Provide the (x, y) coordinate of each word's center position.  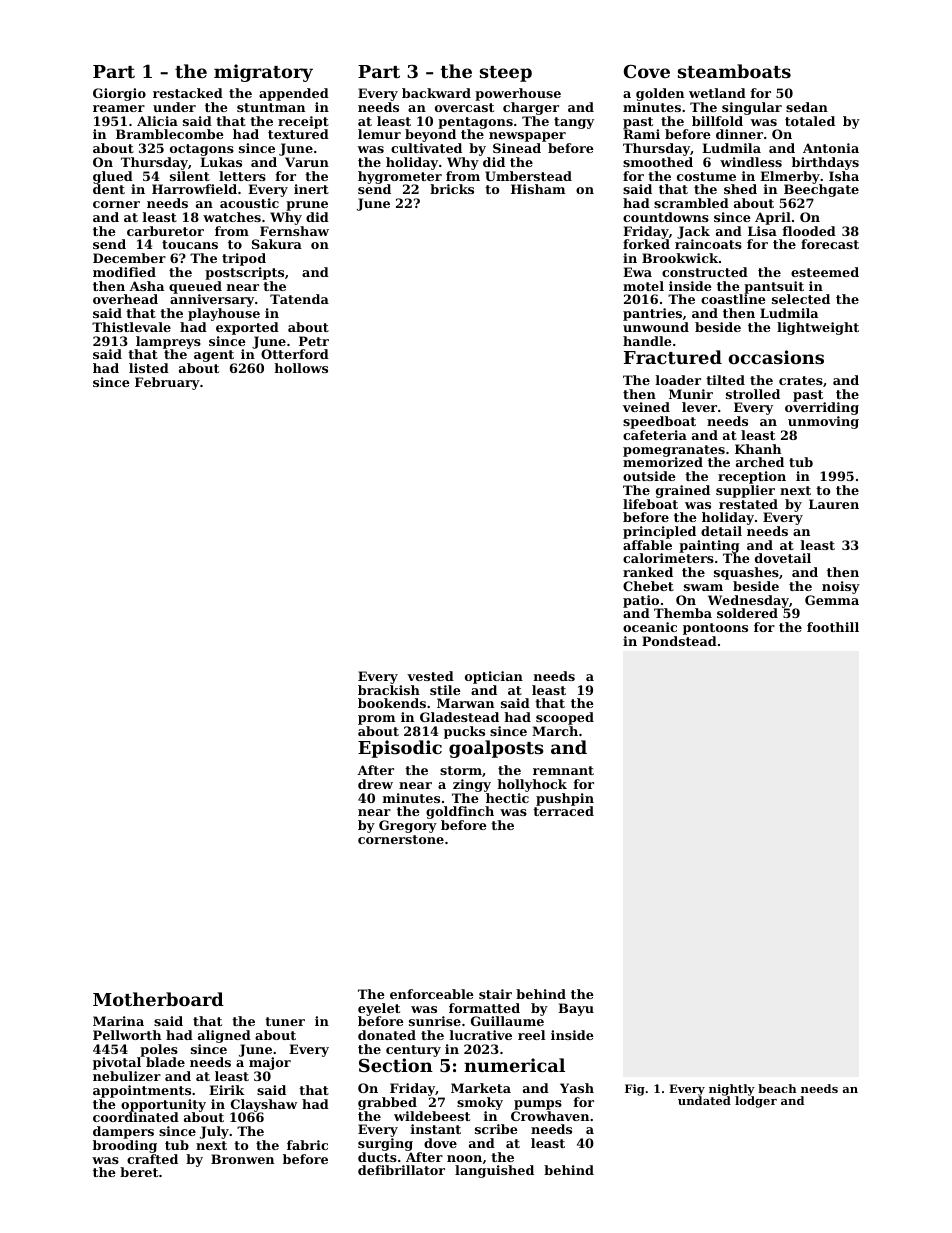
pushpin (565, 799)
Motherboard (158, 999)
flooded (809, 231)
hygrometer (400, 178)
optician (494, 677)
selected (801, 299)
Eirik (227, 1090)
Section (396, 1065)
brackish (389, 690)
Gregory (408, 826)
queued (195, 287)
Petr (314, 341)
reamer (119, 108)
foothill (833, 627)
